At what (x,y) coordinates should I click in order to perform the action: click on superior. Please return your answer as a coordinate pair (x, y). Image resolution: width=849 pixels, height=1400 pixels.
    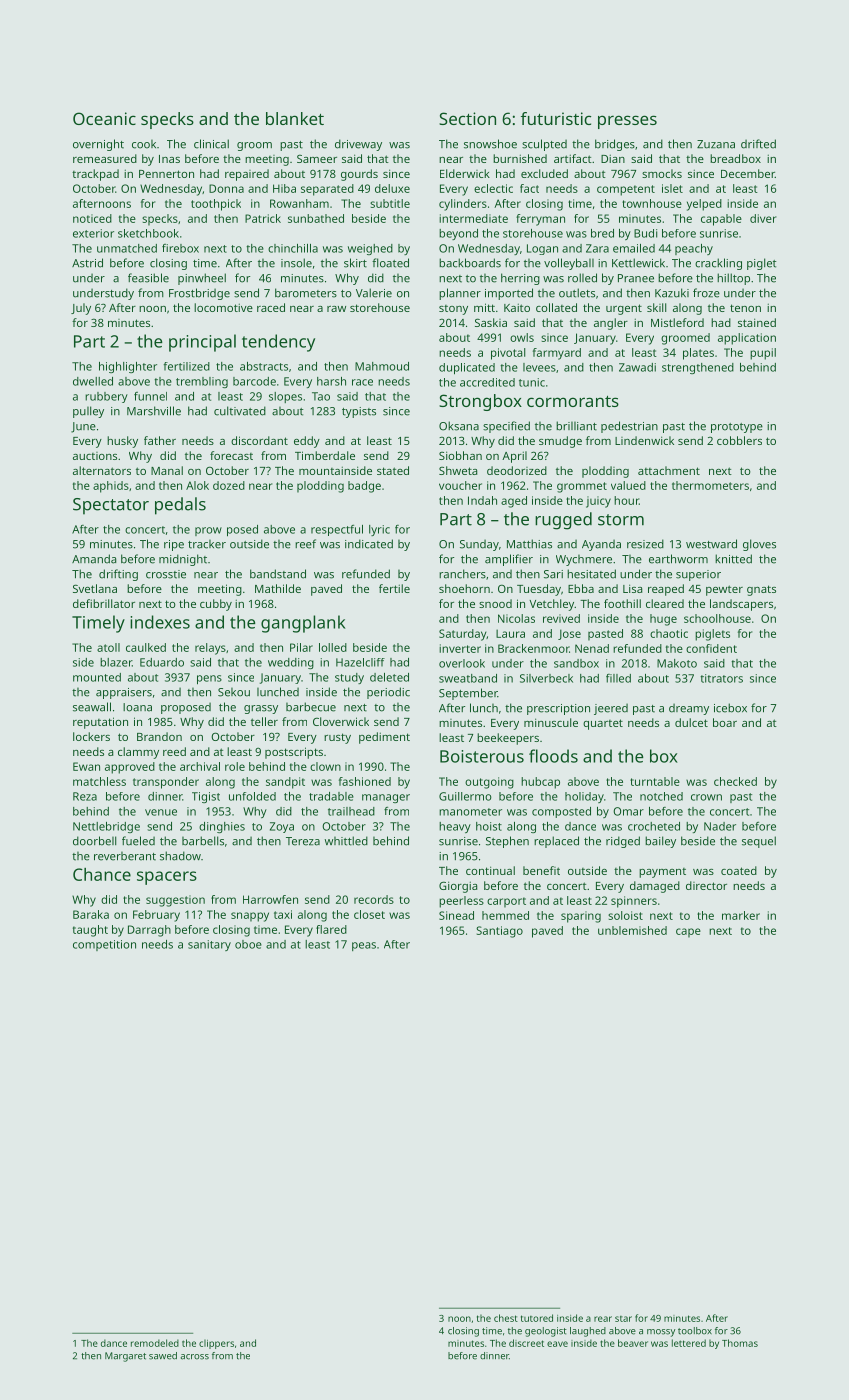
    Looking at the image, I should click on (698, 575).
